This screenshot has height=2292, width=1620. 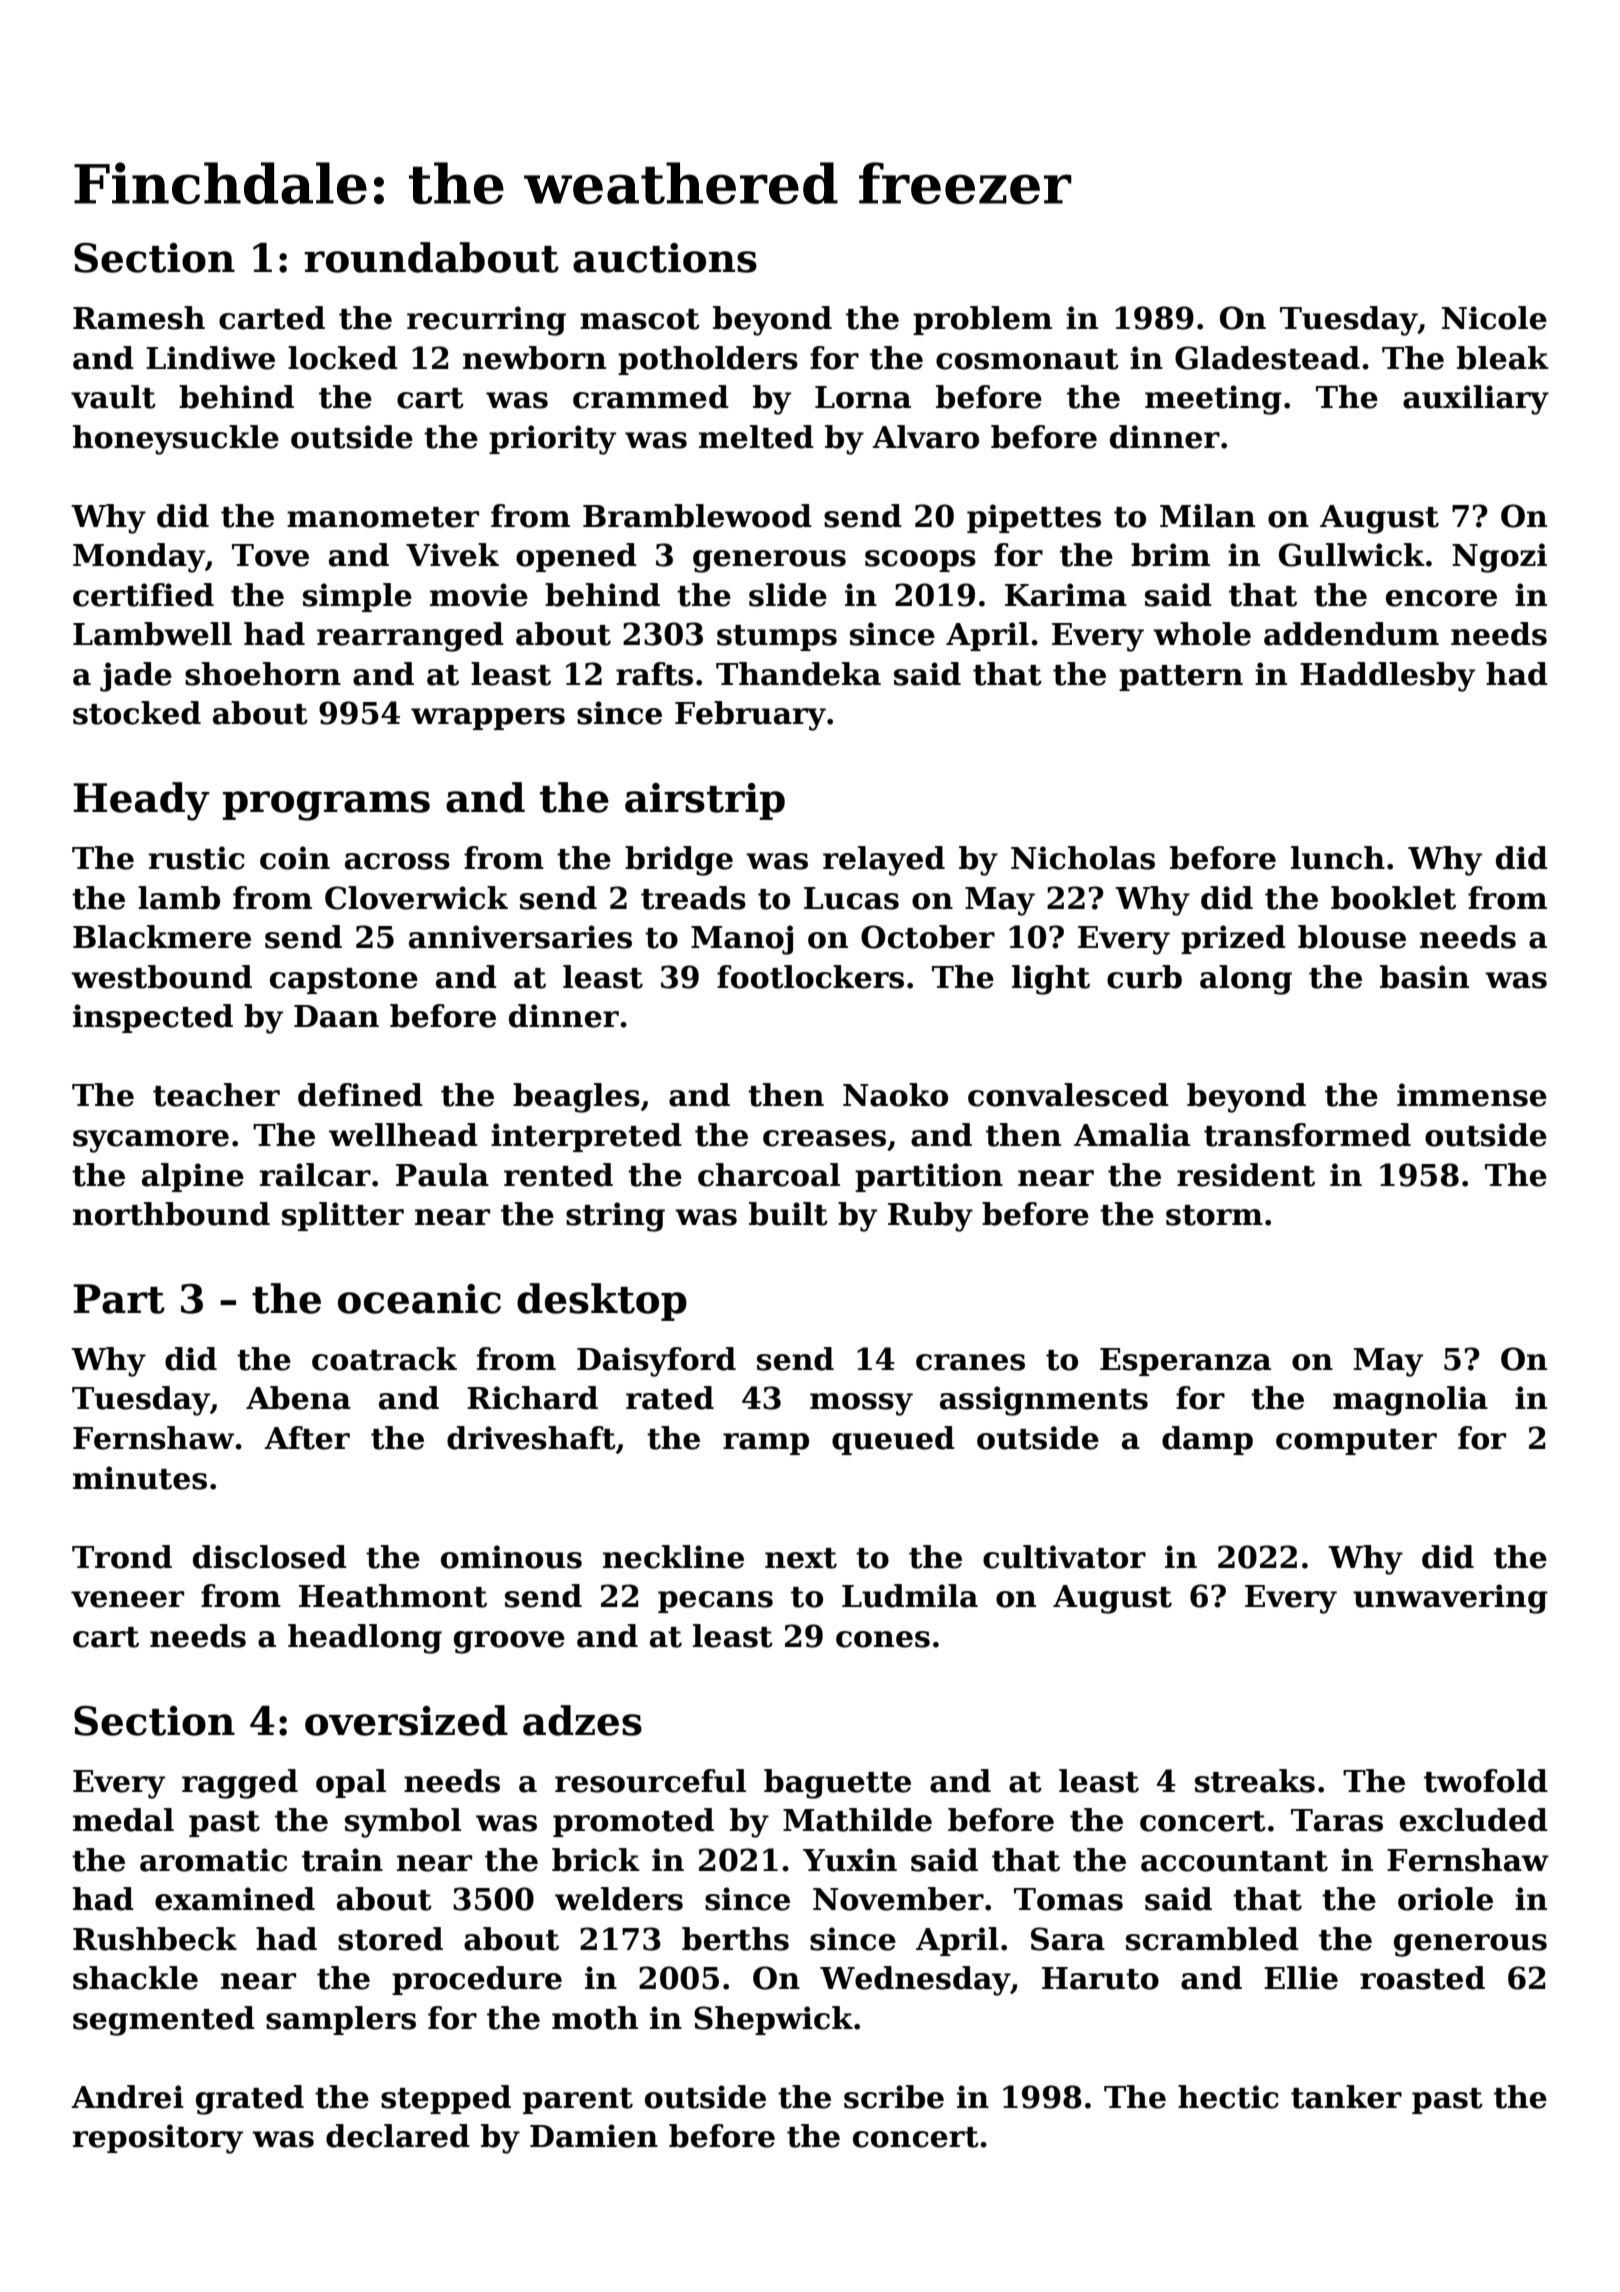 I want to click on shoehorn, so click(x=263, y=674).
